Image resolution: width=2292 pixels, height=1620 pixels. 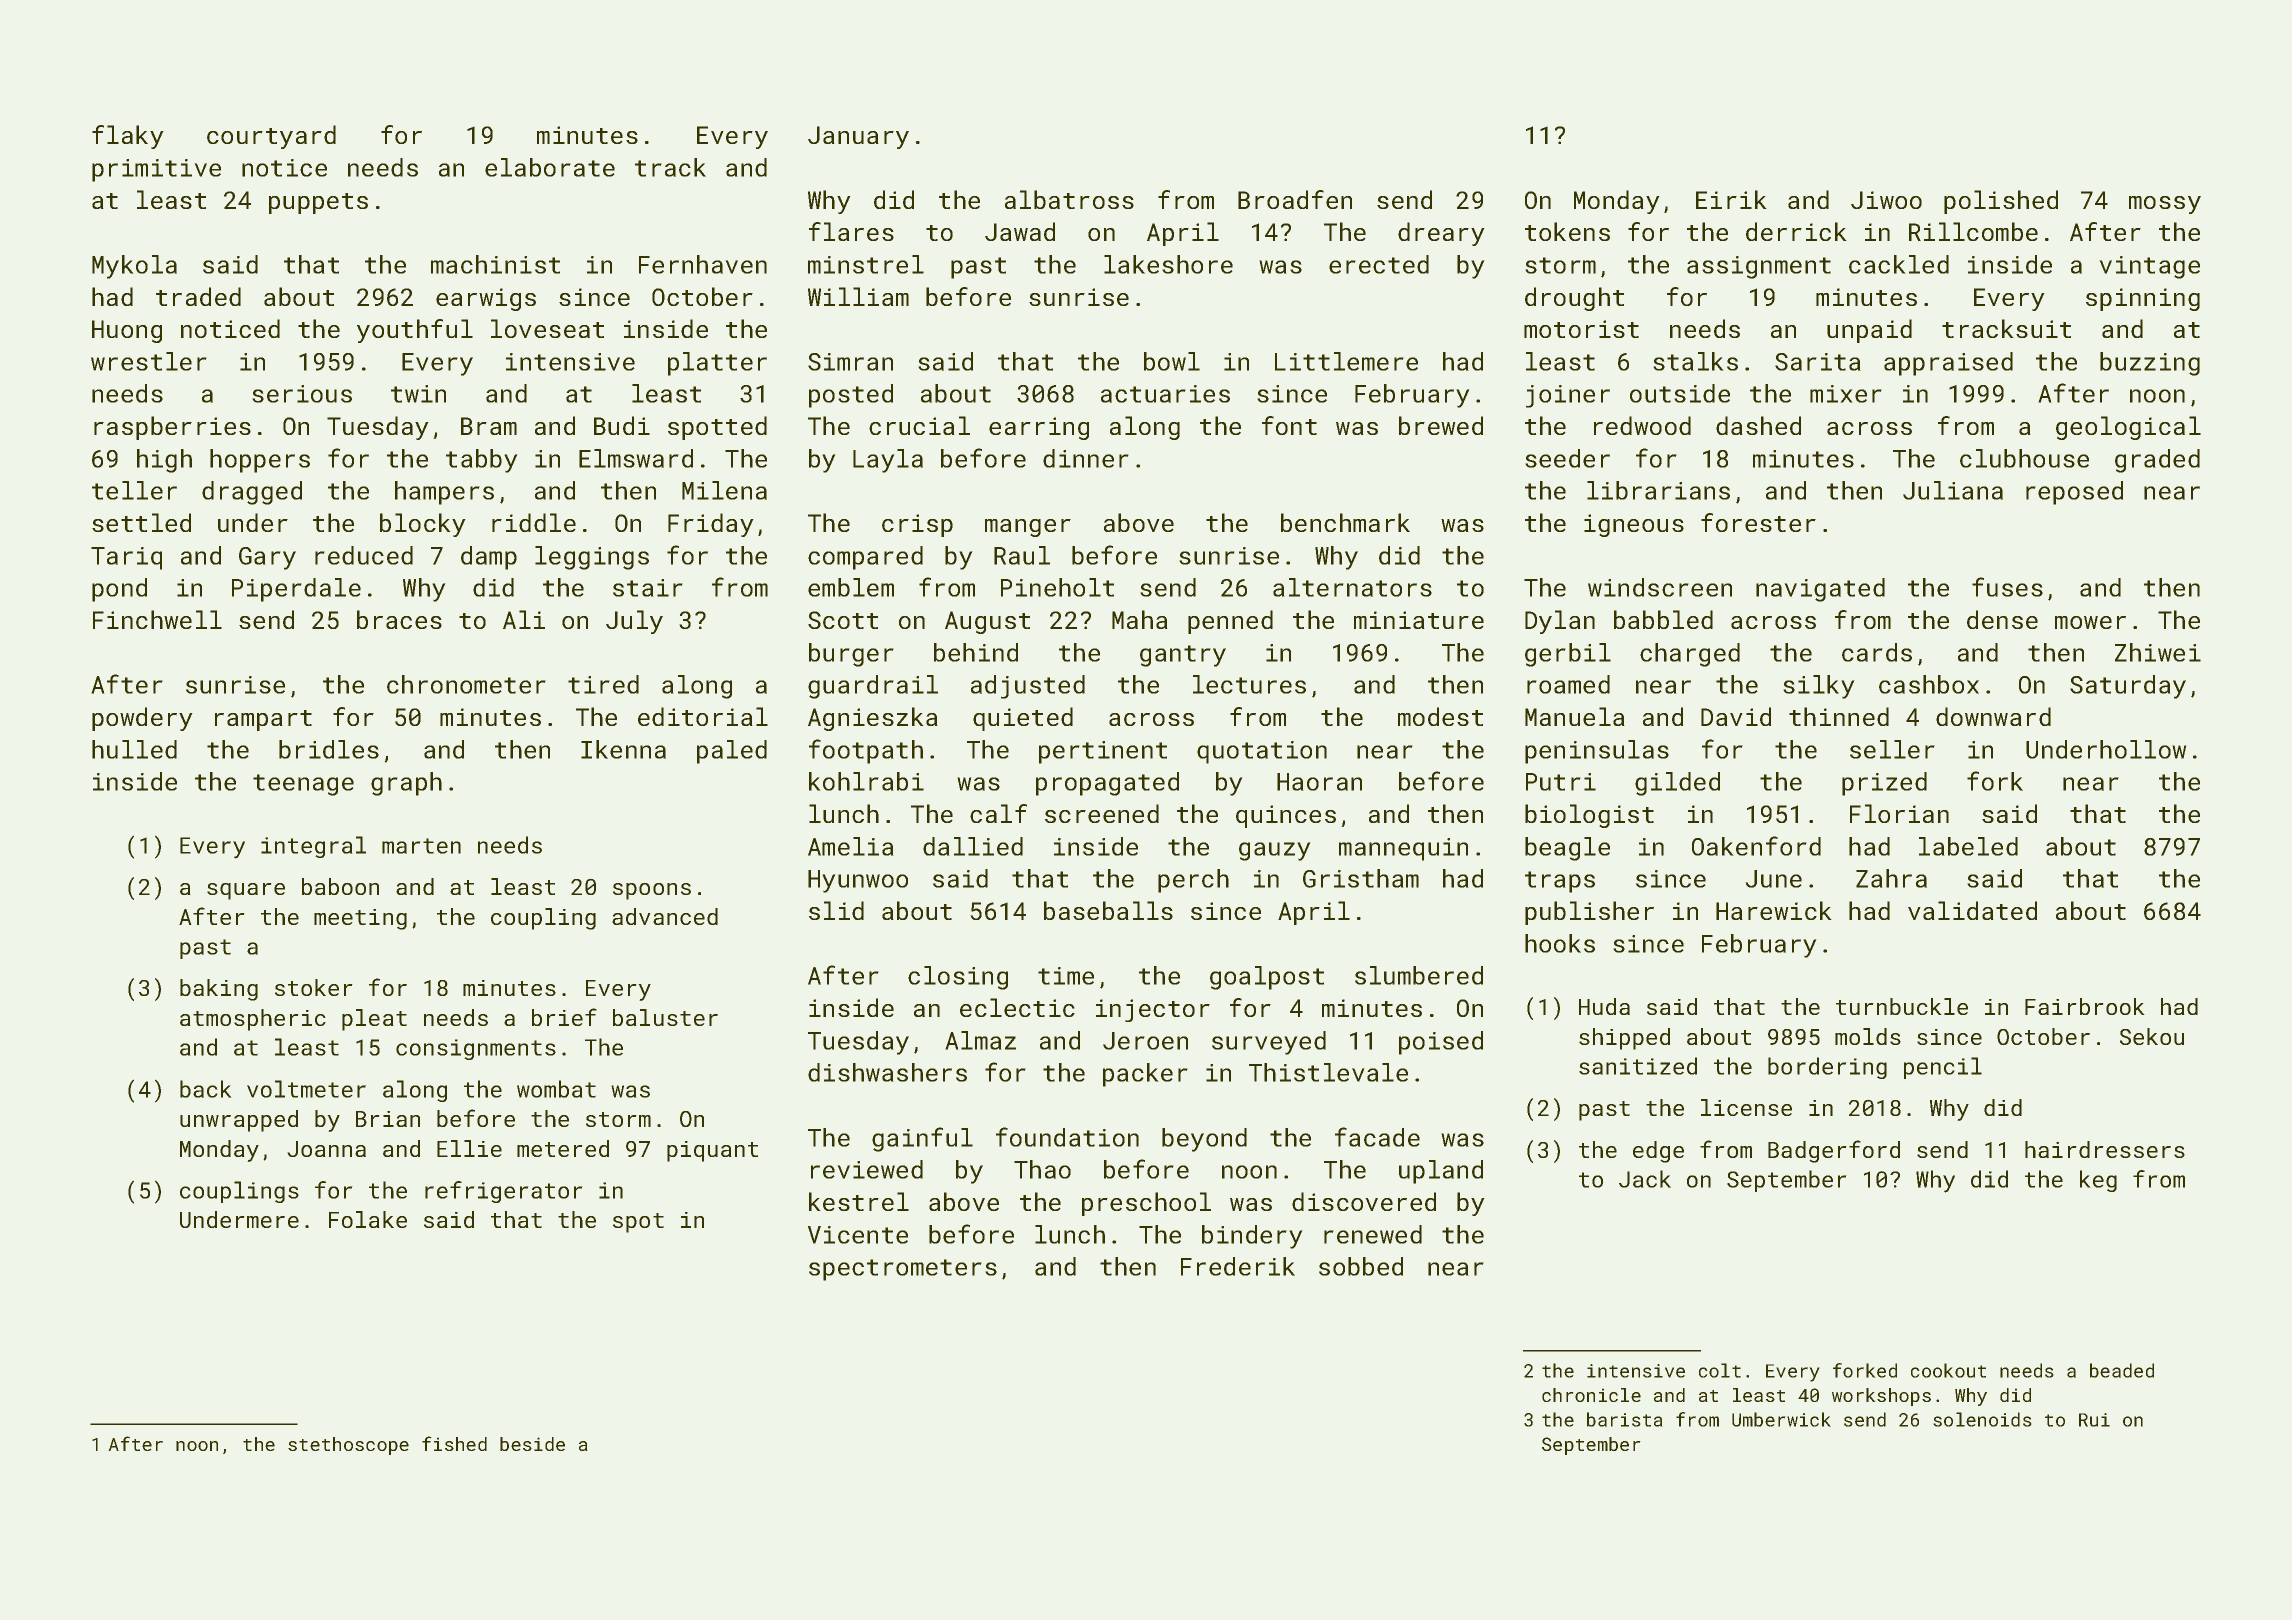 What do you see at coordinates (858, 137) in the screenshot?
I see `January` at bounding box center [858, 137].
